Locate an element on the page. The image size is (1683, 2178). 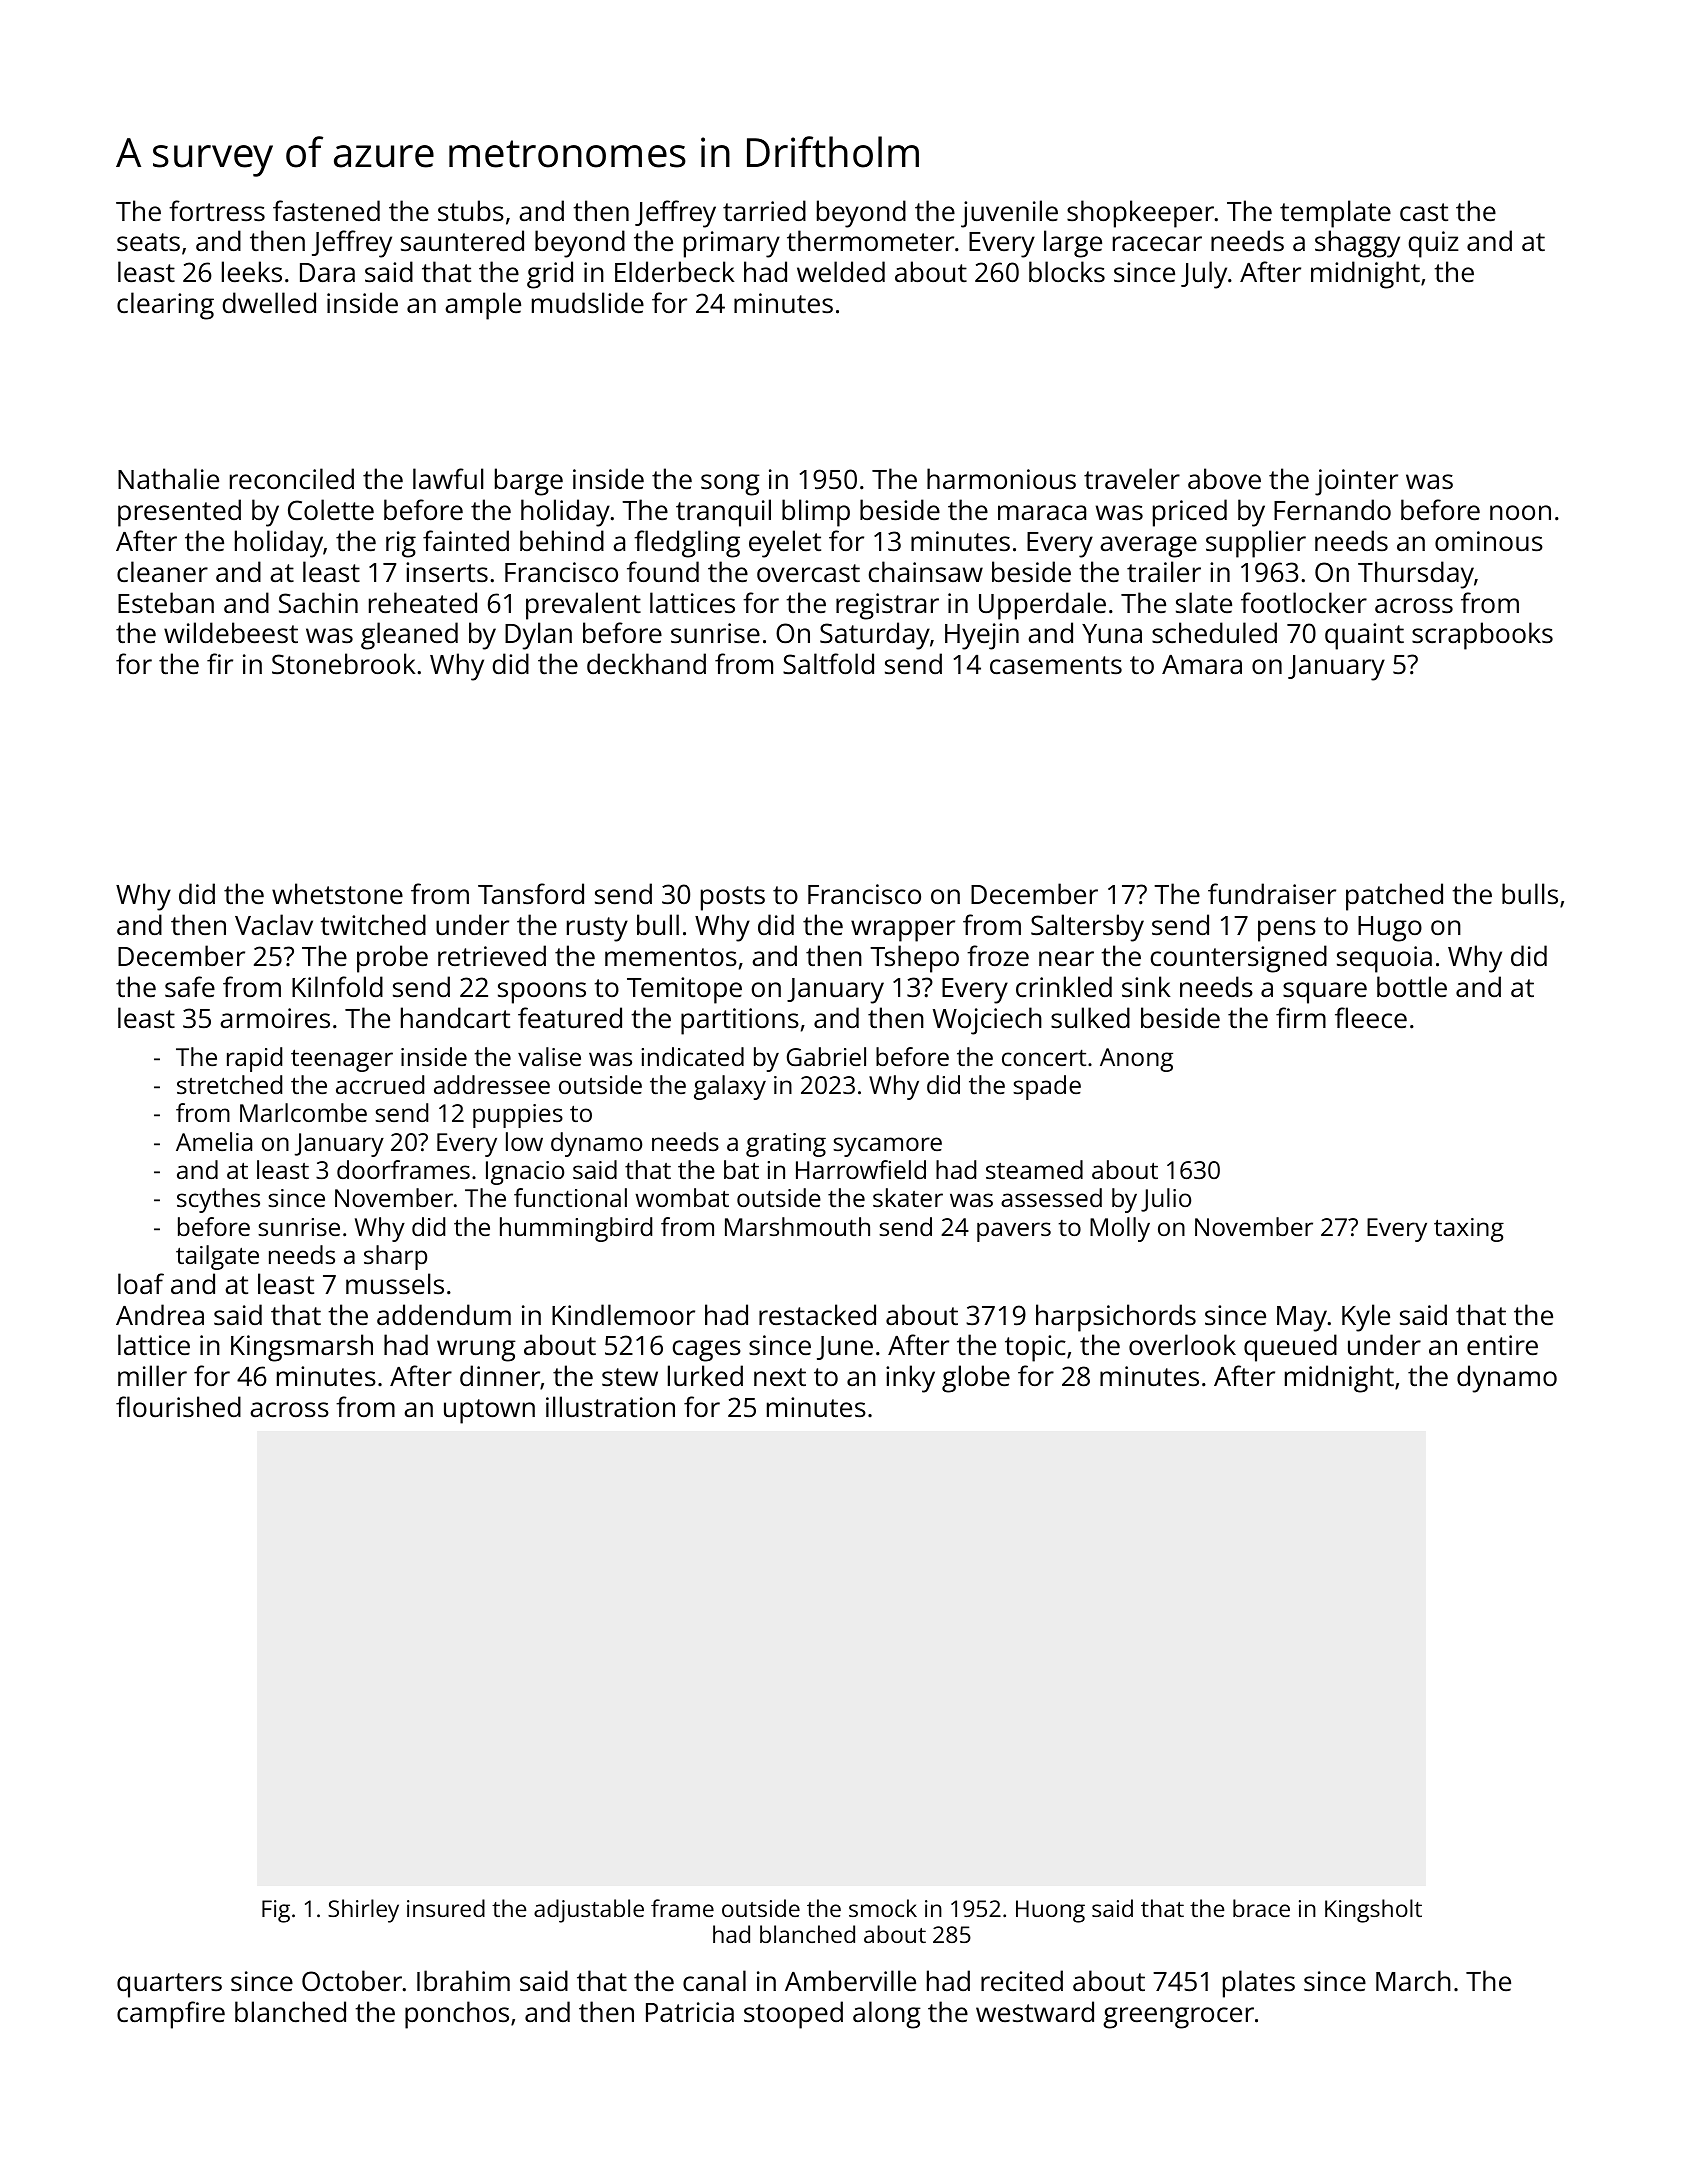
racecar is located at coordinates (1157, 243).
